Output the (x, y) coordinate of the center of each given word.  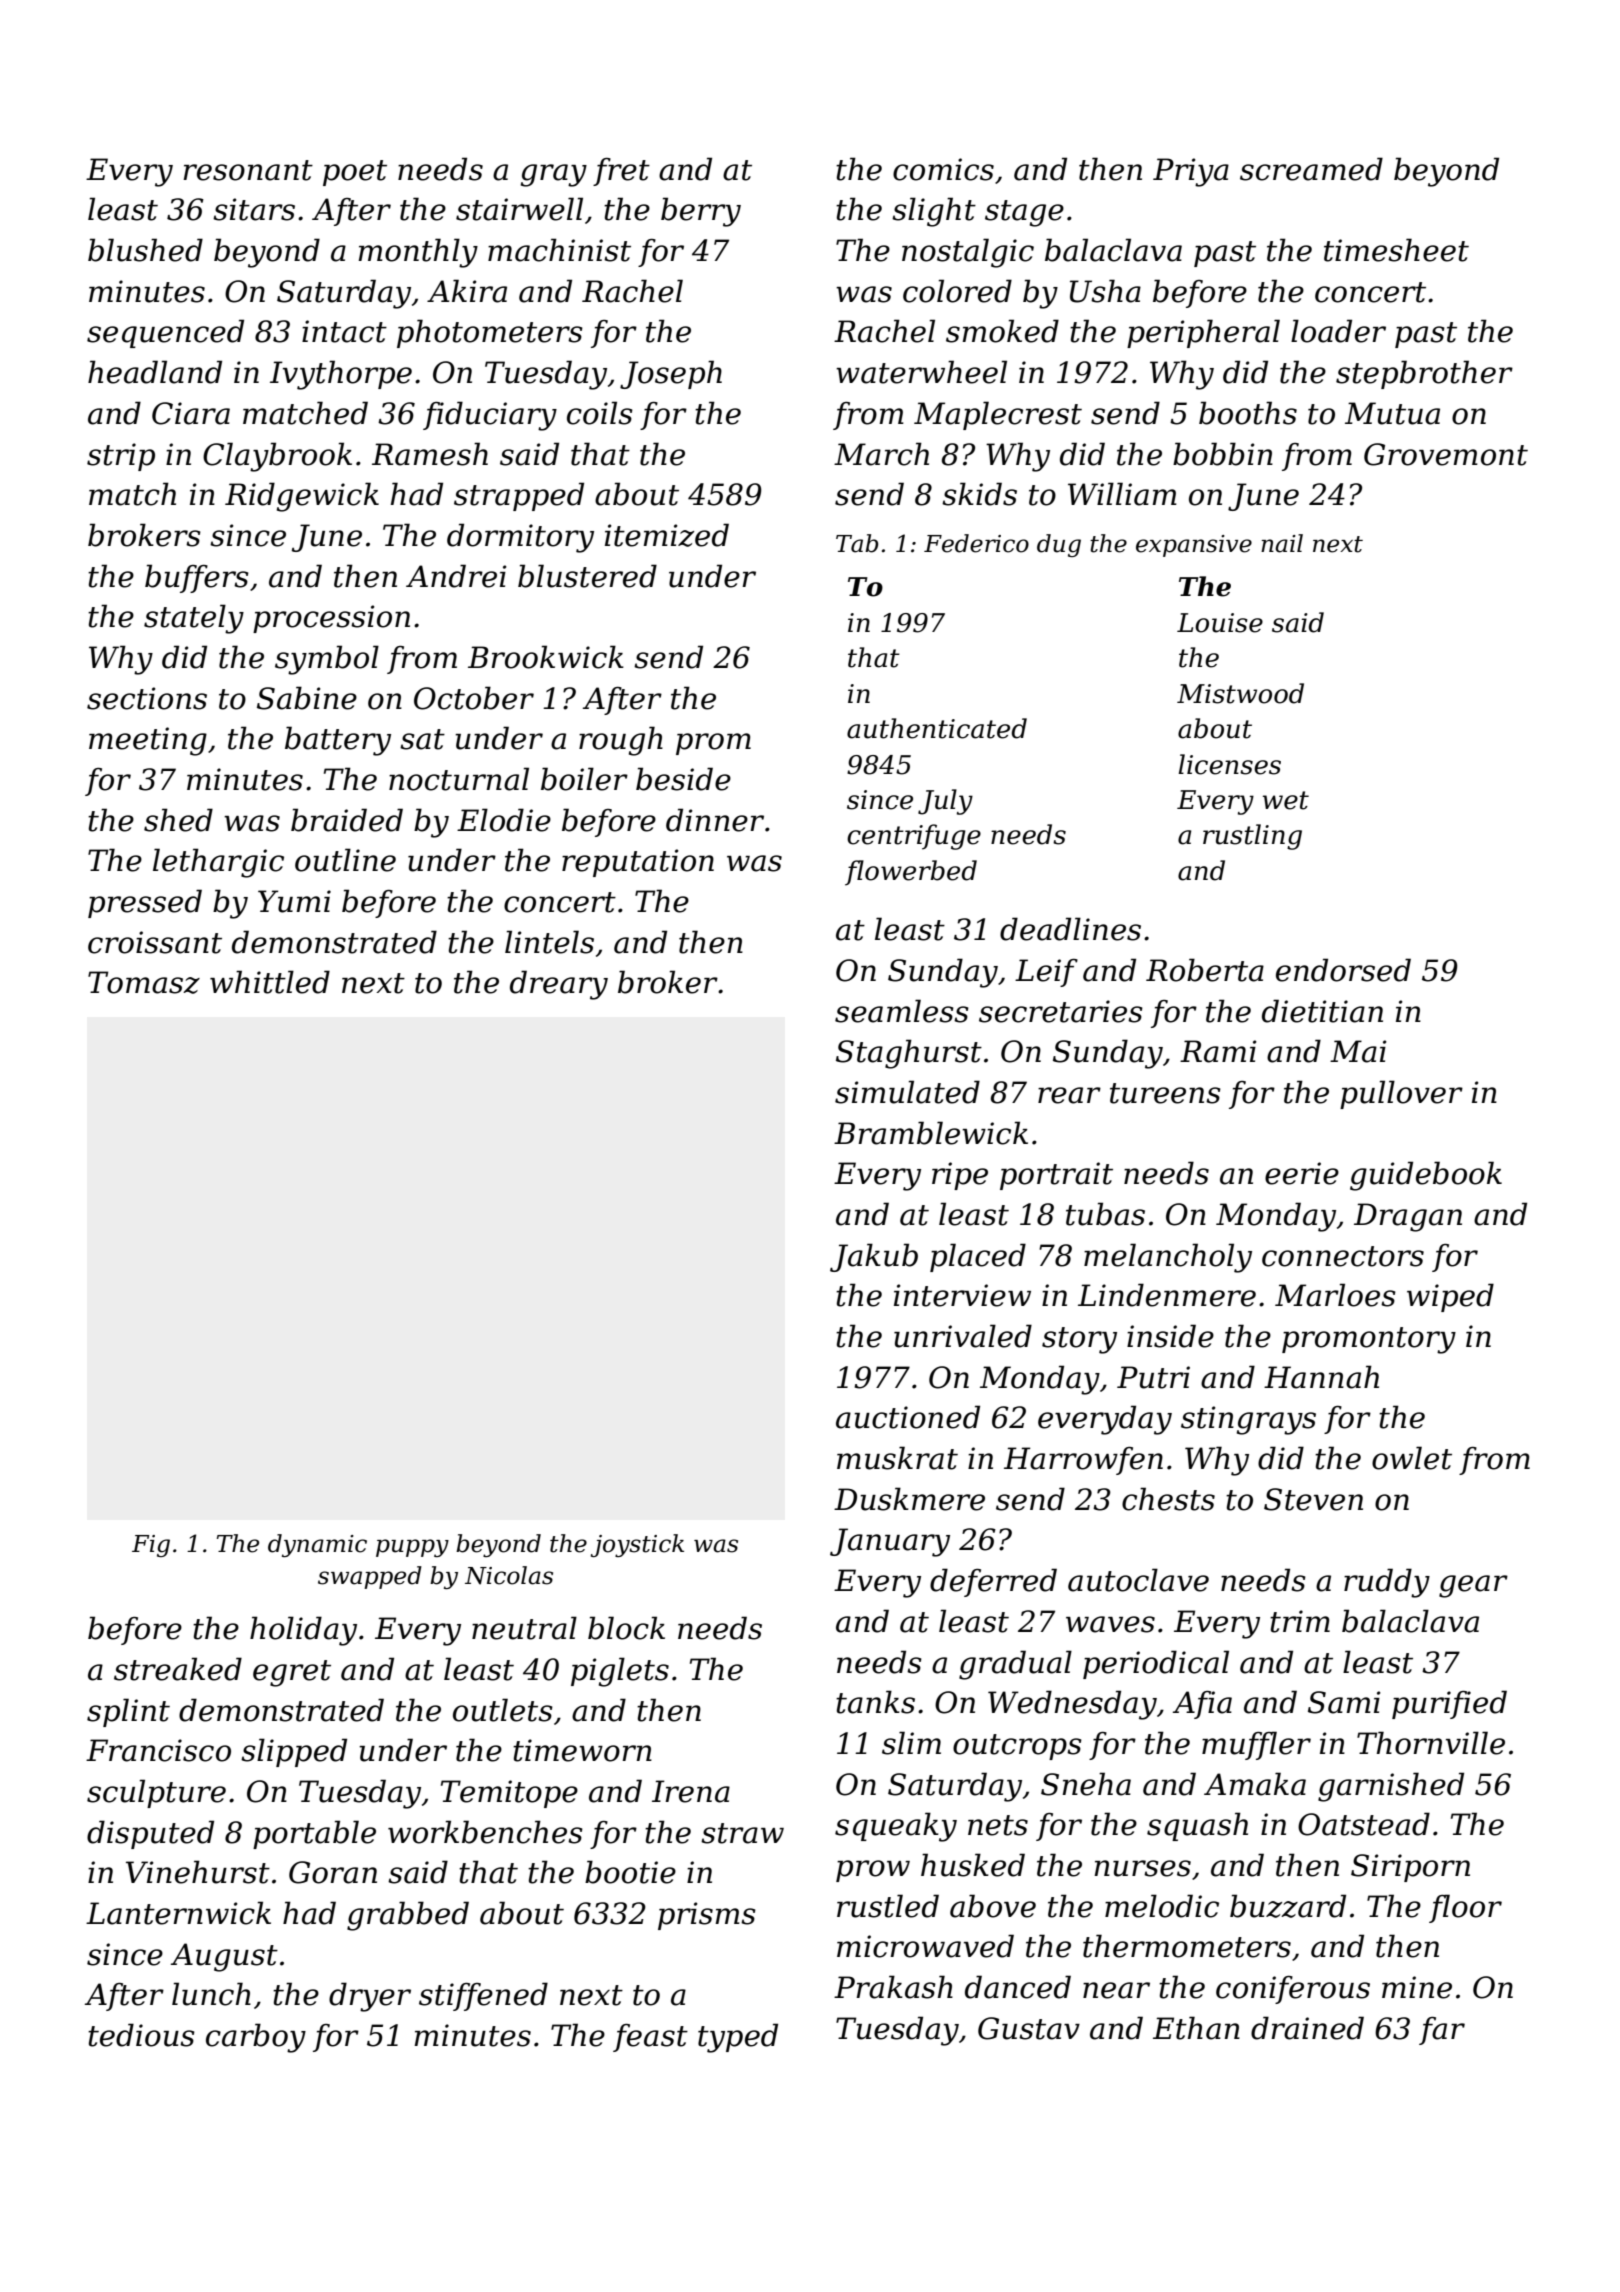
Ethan (1196, 2028)
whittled (270, 982)
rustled (888, 1906)
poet (355, 173)
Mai (1358, 1051)
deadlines (1070, 929)
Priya (1191, 172)
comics (943, 169)
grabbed (408, 1916)
